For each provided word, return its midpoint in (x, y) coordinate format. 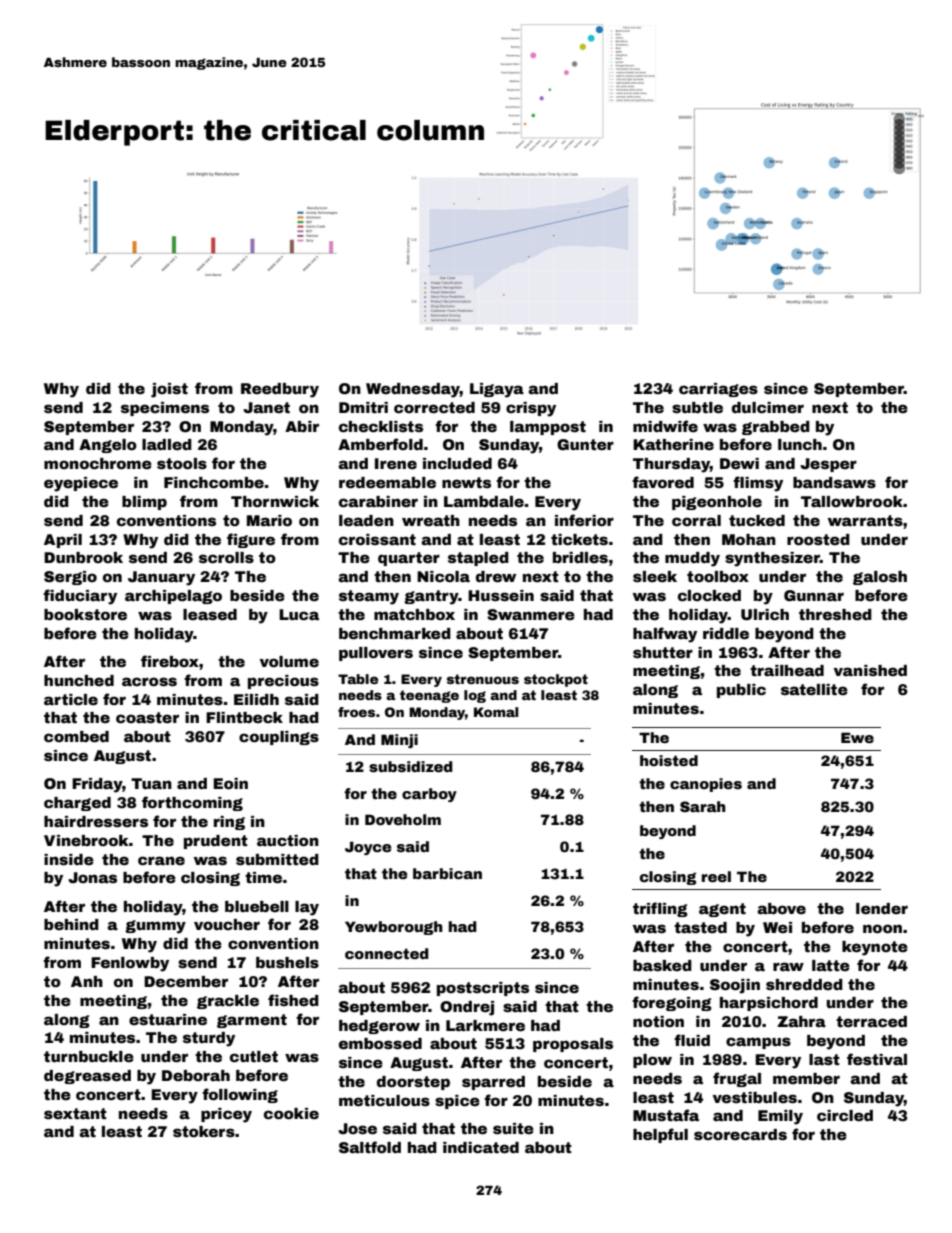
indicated (481, 1147)
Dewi (739, 463)
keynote (875, 948)
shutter (663, 652)
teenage (429, 696)
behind (71, 924)
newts (466, 482)
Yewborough (394, 928)
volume (289, 661)
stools (182, 463)
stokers (204, 1131)
